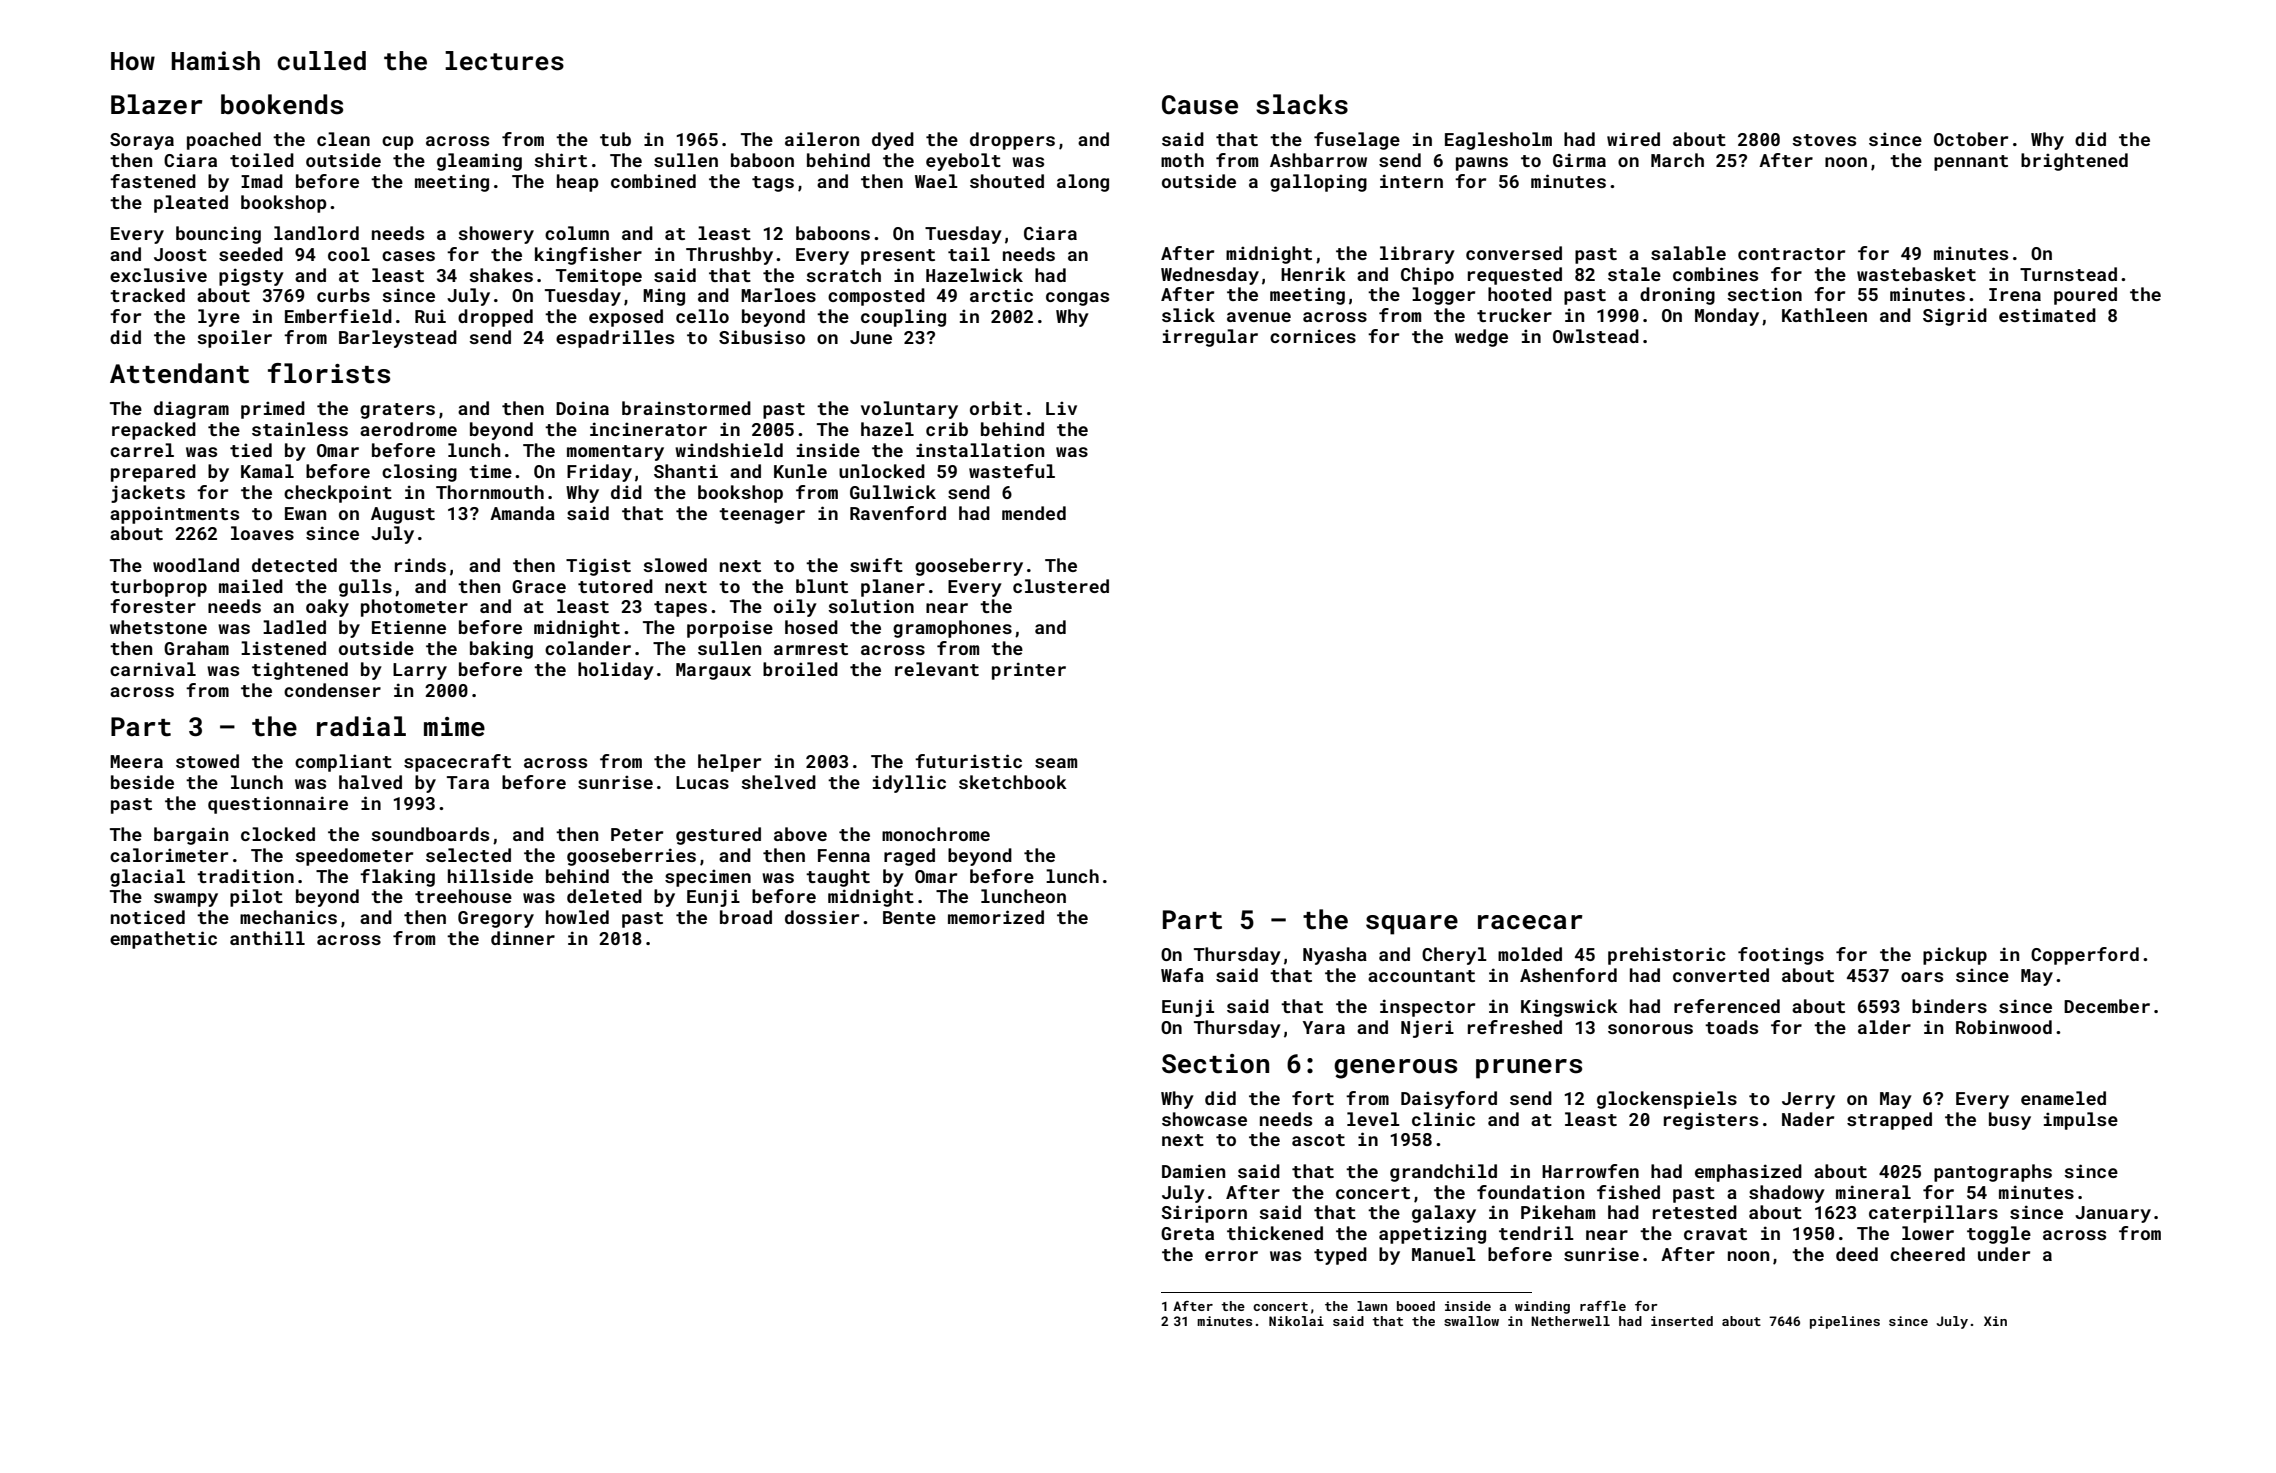 Image resolution: width=2276 pixels, height=1473 pixels. I want to click on bookends, so click(282, 104).
